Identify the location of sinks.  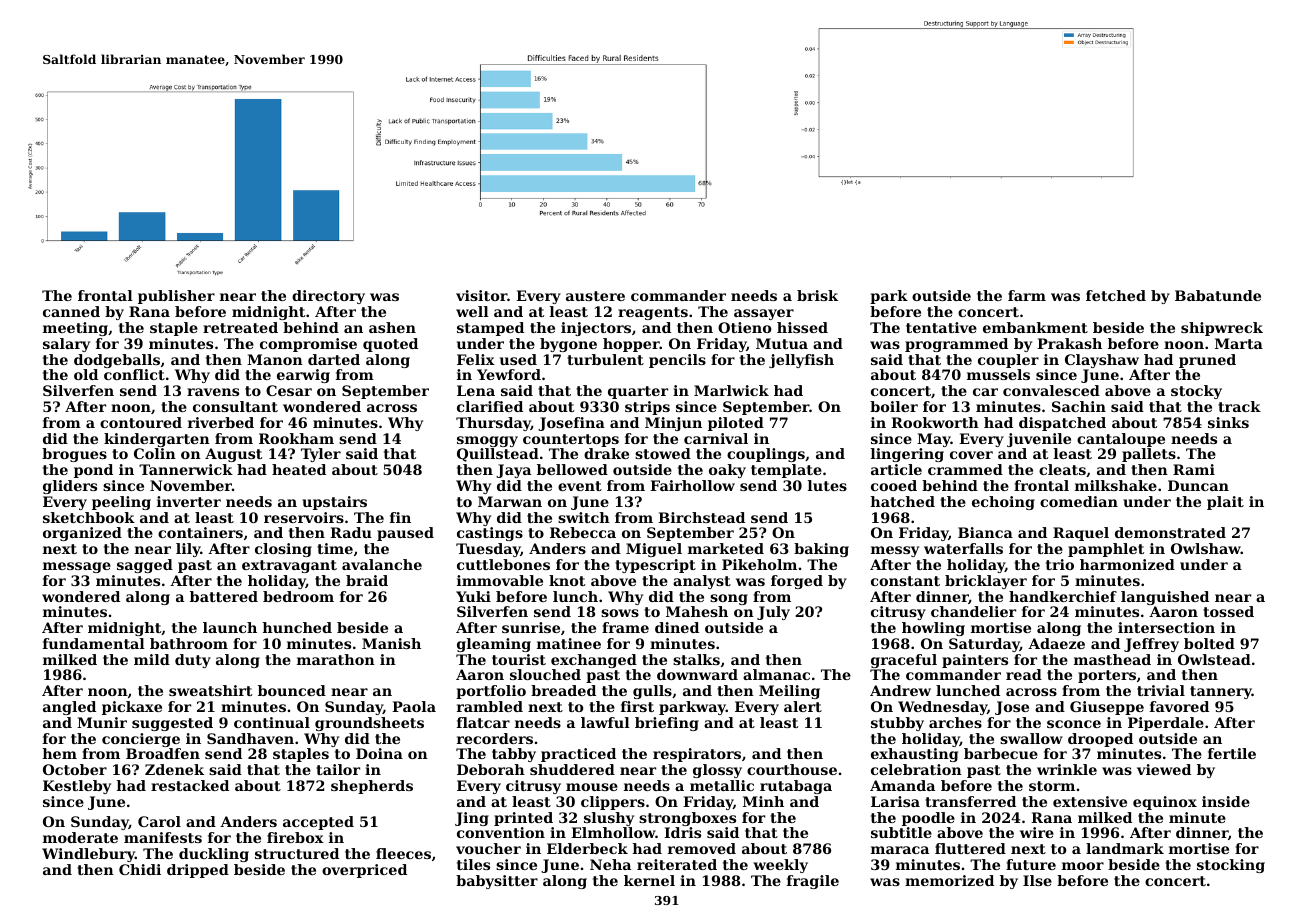
(1228, 422).
